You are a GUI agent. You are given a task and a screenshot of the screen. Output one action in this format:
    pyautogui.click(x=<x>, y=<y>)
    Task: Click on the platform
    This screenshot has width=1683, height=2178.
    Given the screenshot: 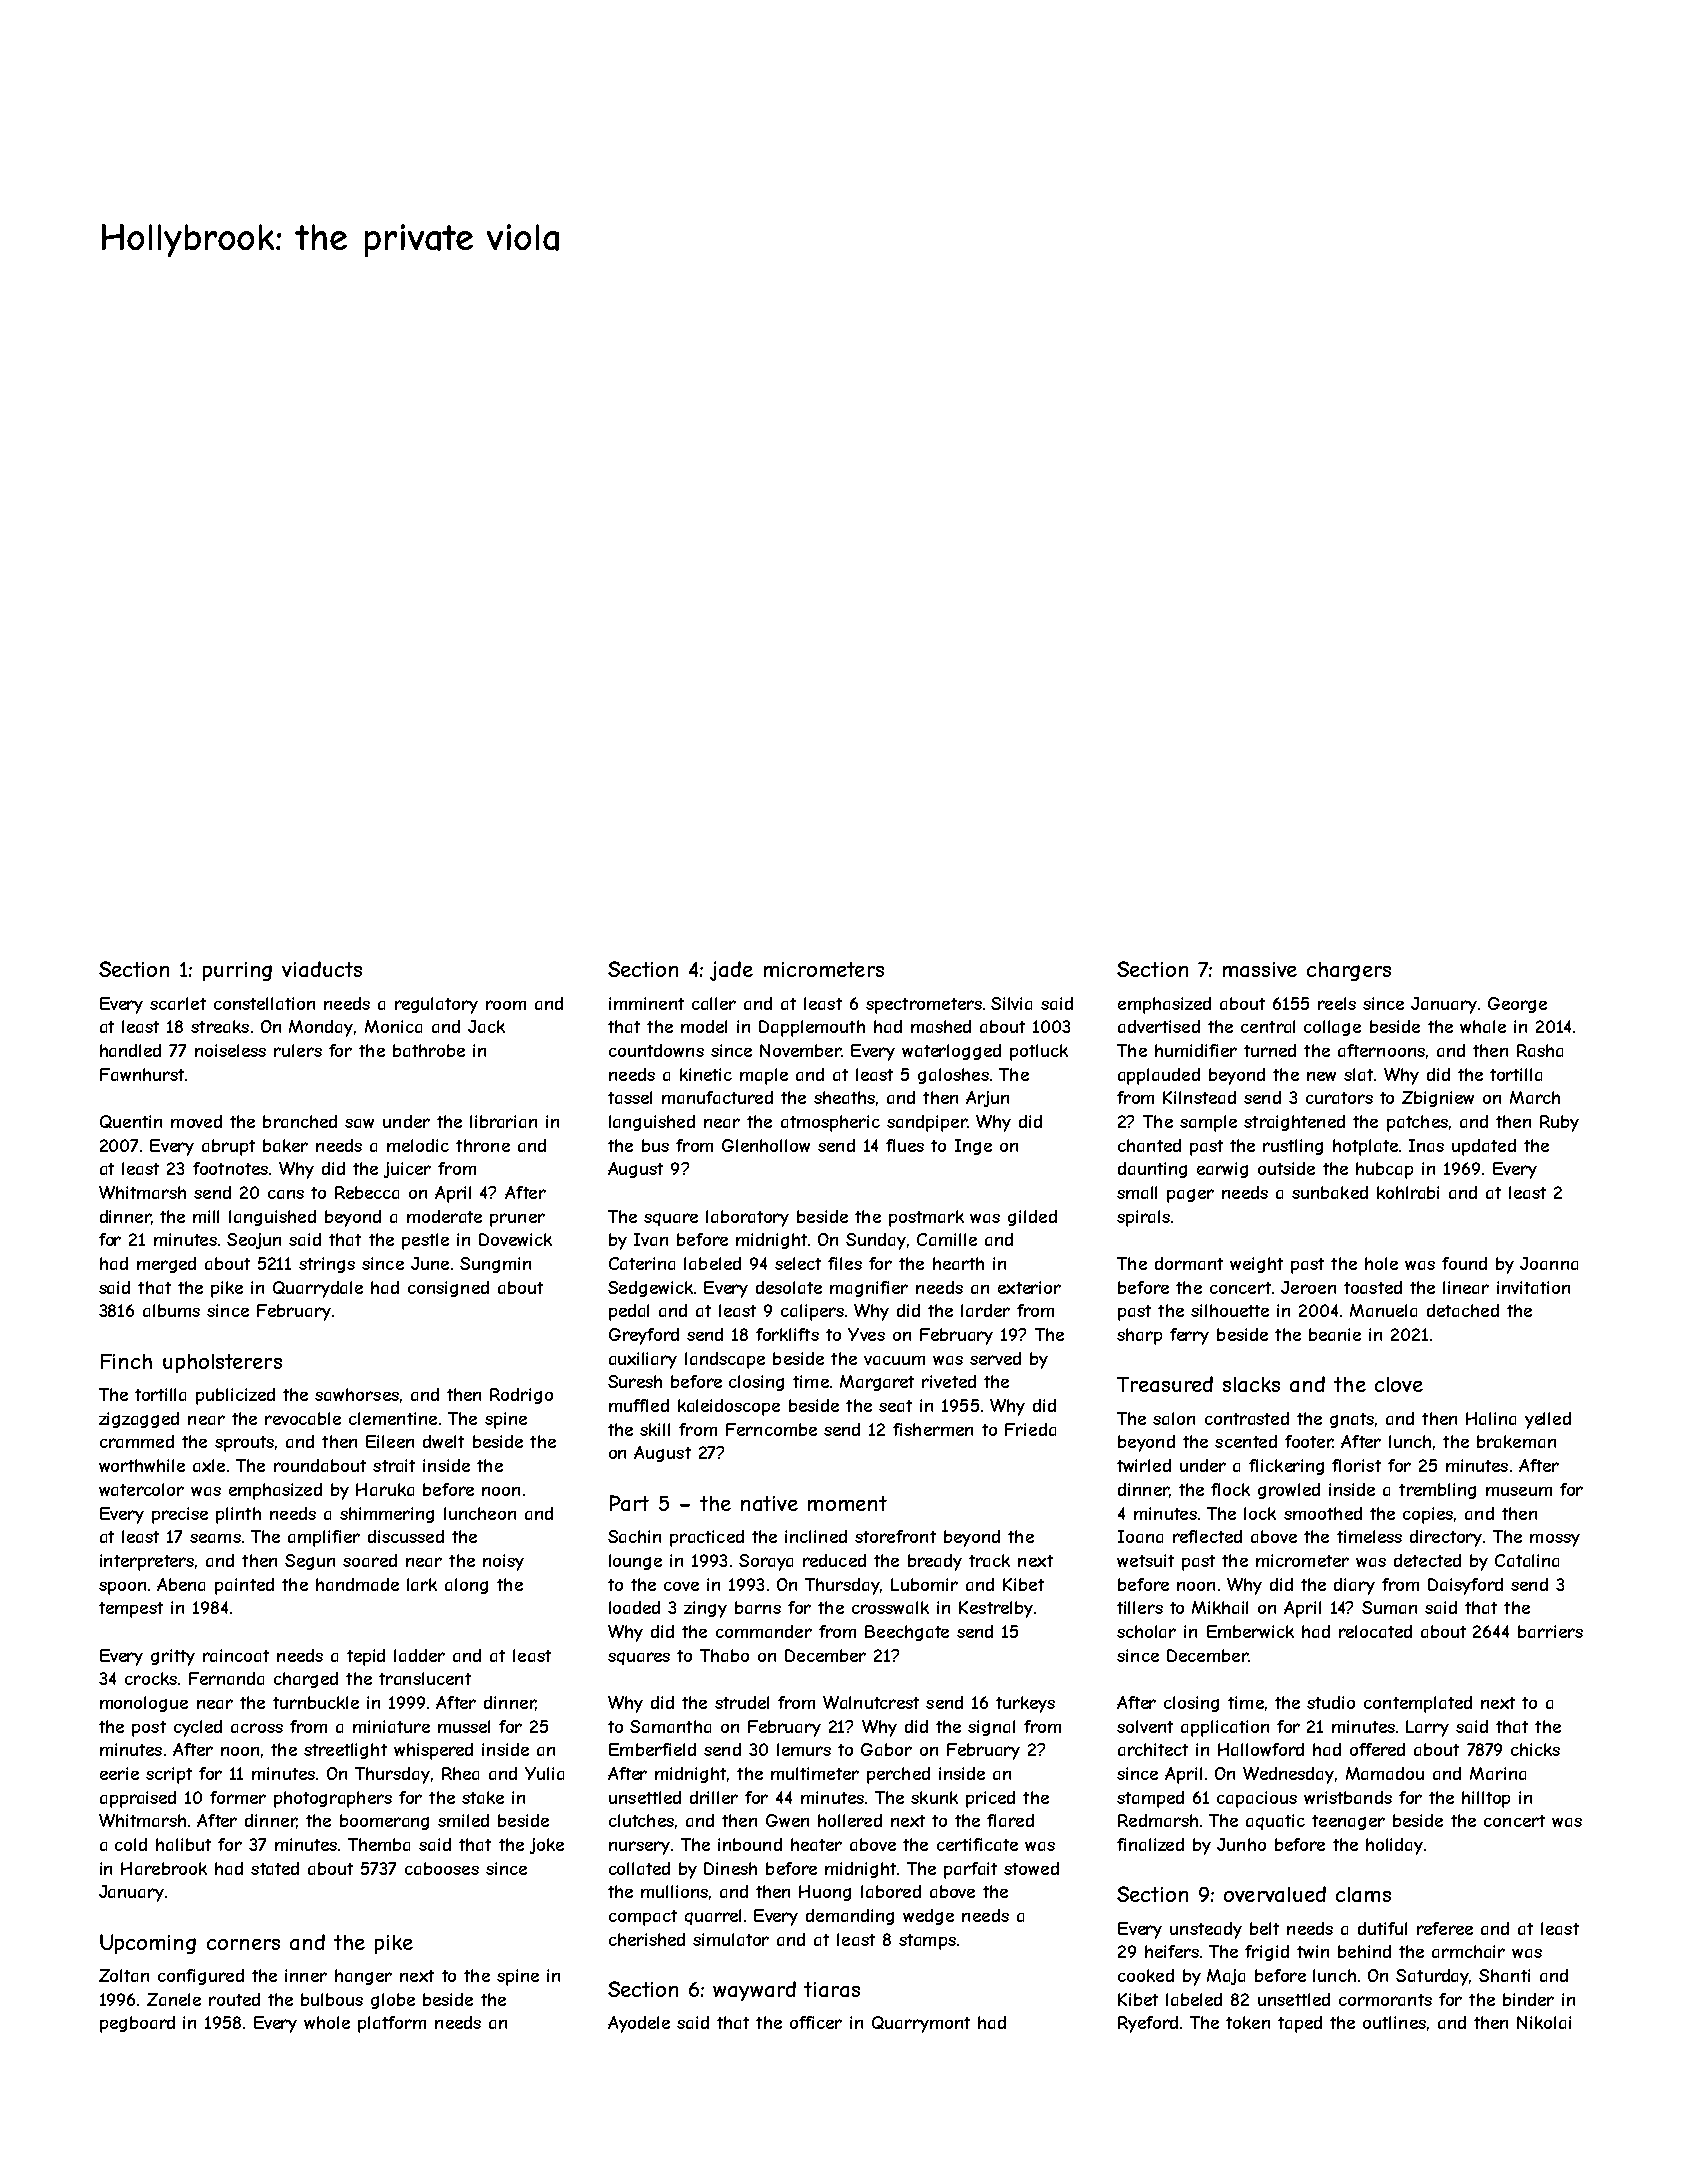 What is the action you would take?
    pyautogui.click(x=392, y=2024)
